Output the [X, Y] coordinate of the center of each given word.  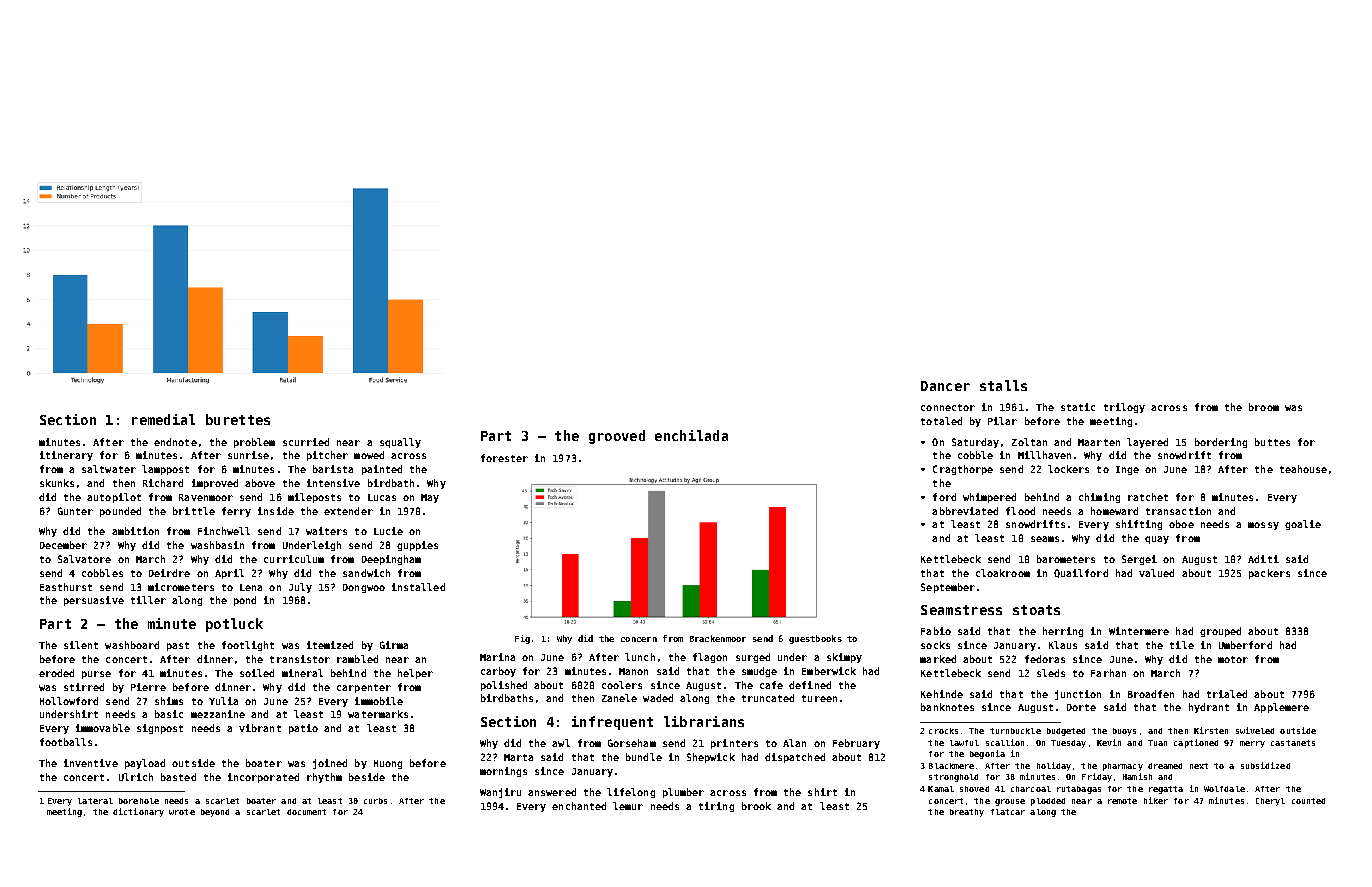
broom [1264, 407]
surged [753, 658]
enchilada [691, 435]
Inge [1127, 470]
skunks [57, 483]
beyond [215, 813]
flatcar [1008, 812]
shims [169, 701]
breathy [967, 813]
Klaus [1063, 645]
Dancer [945, 386]
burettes [238, 419]
